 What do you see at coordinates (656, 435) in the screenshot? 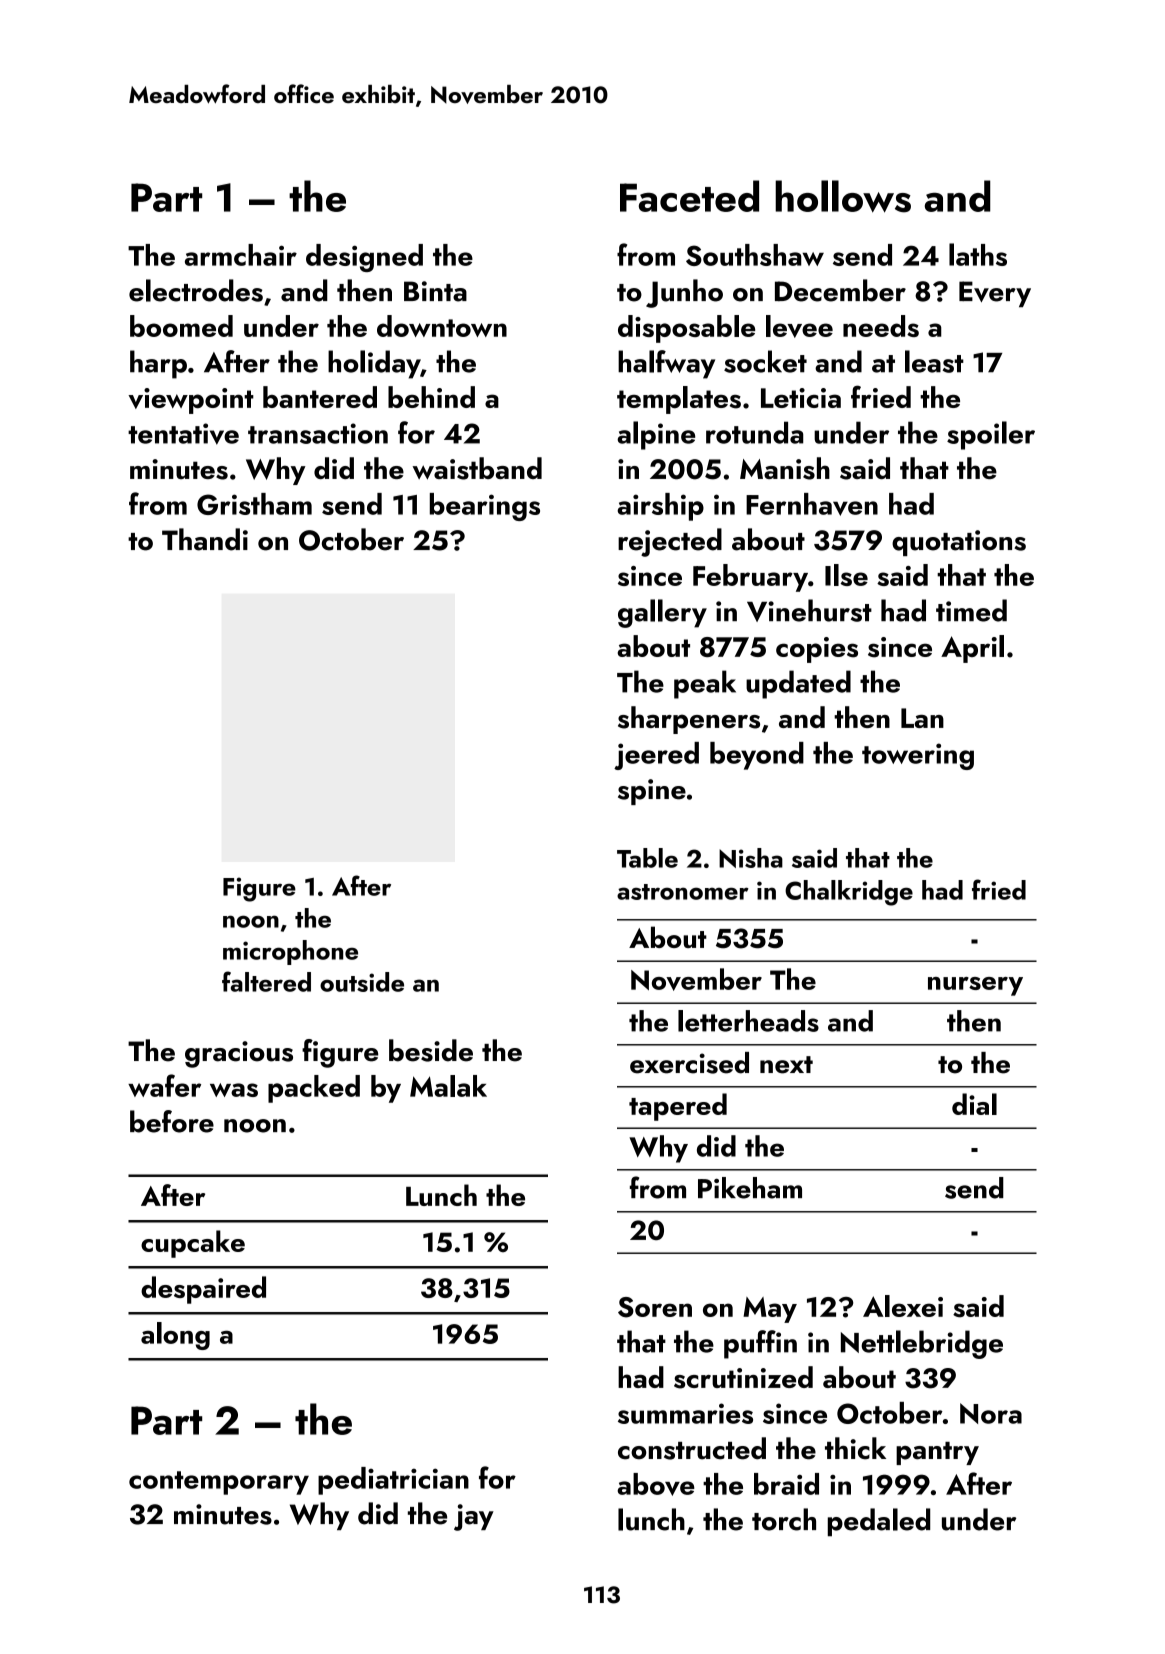
I see `alpine` at bounding box center [656, 435].
